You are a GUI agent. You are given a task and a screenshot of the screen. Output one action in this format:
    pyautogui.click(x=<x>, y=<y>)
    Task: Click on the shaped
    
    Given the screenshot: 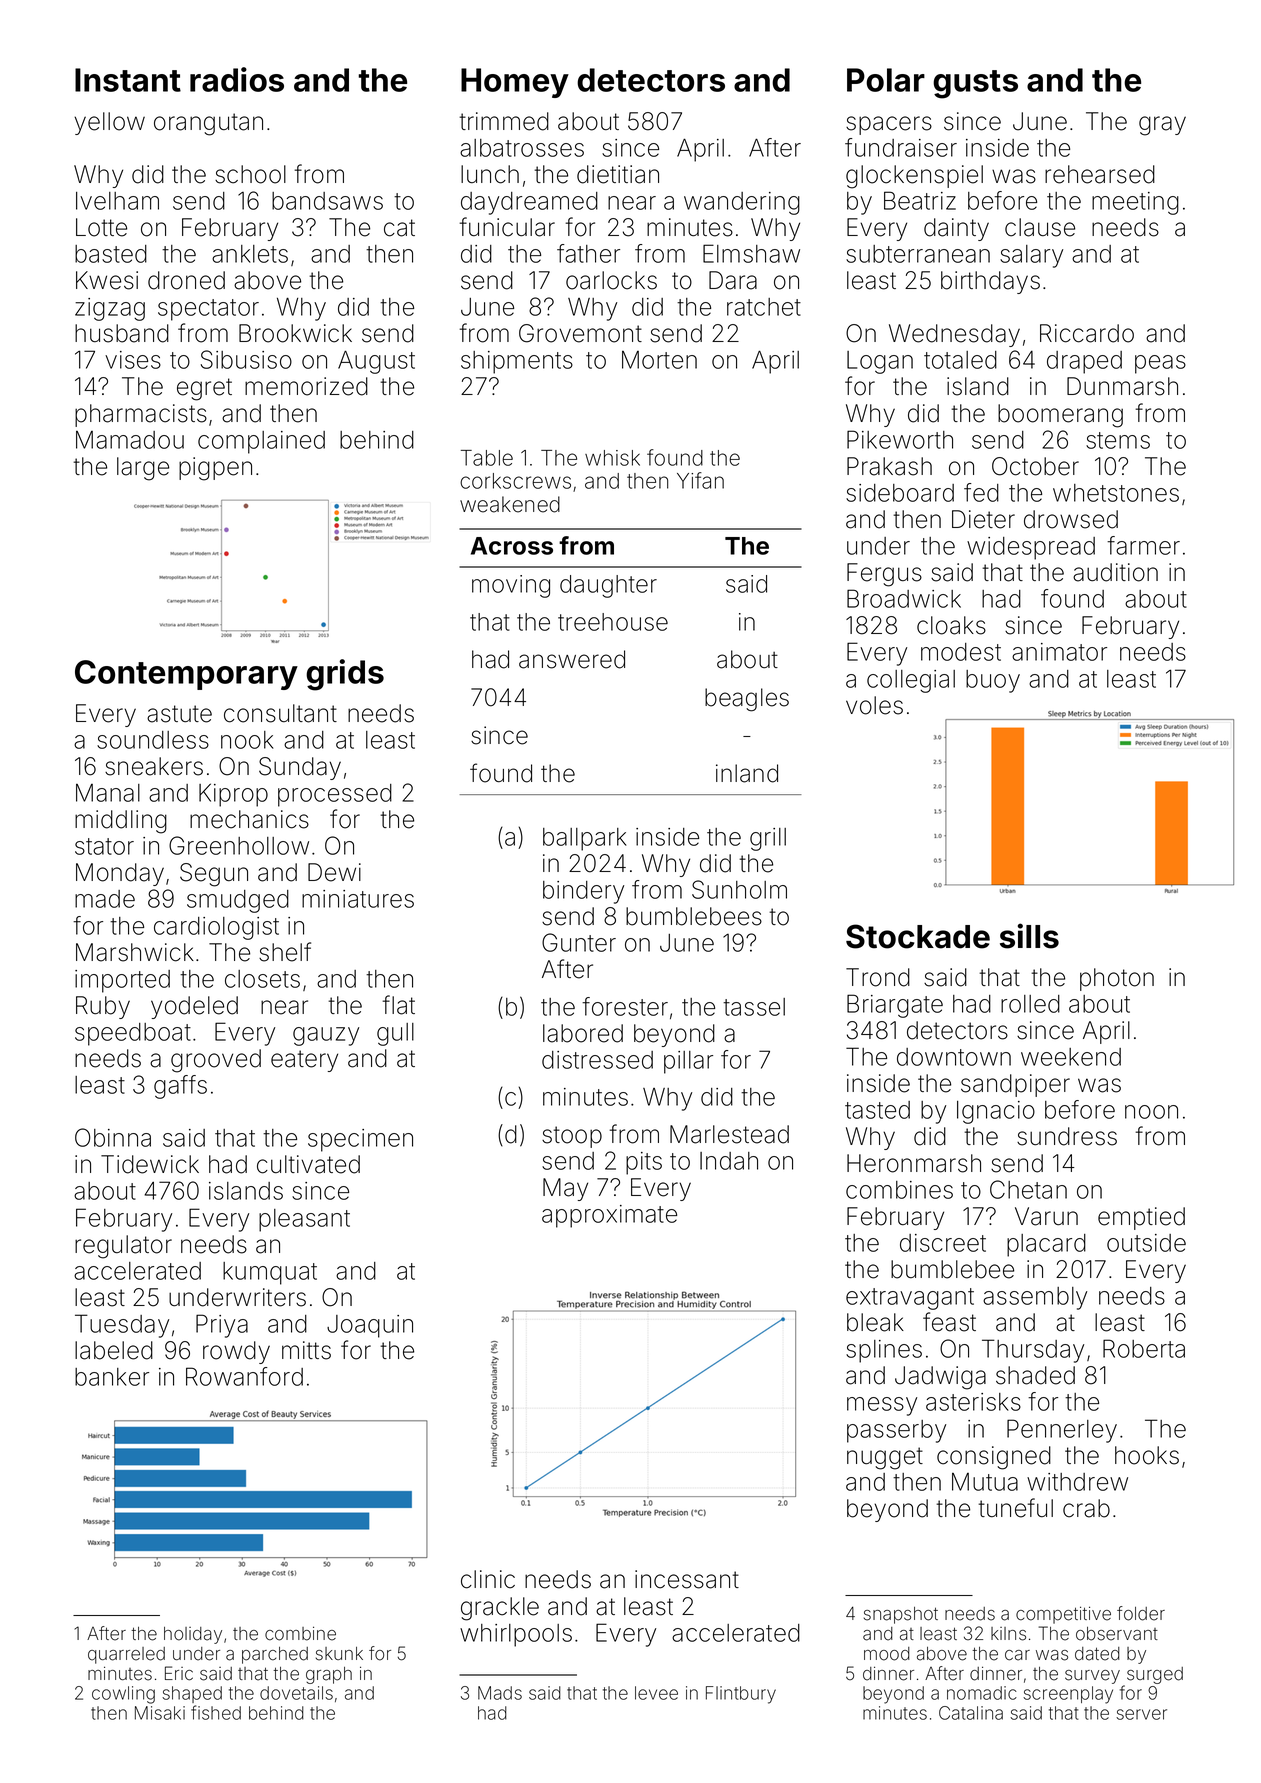 What is the action you would take?
    pyautogui.click(x=192, y=1694)
